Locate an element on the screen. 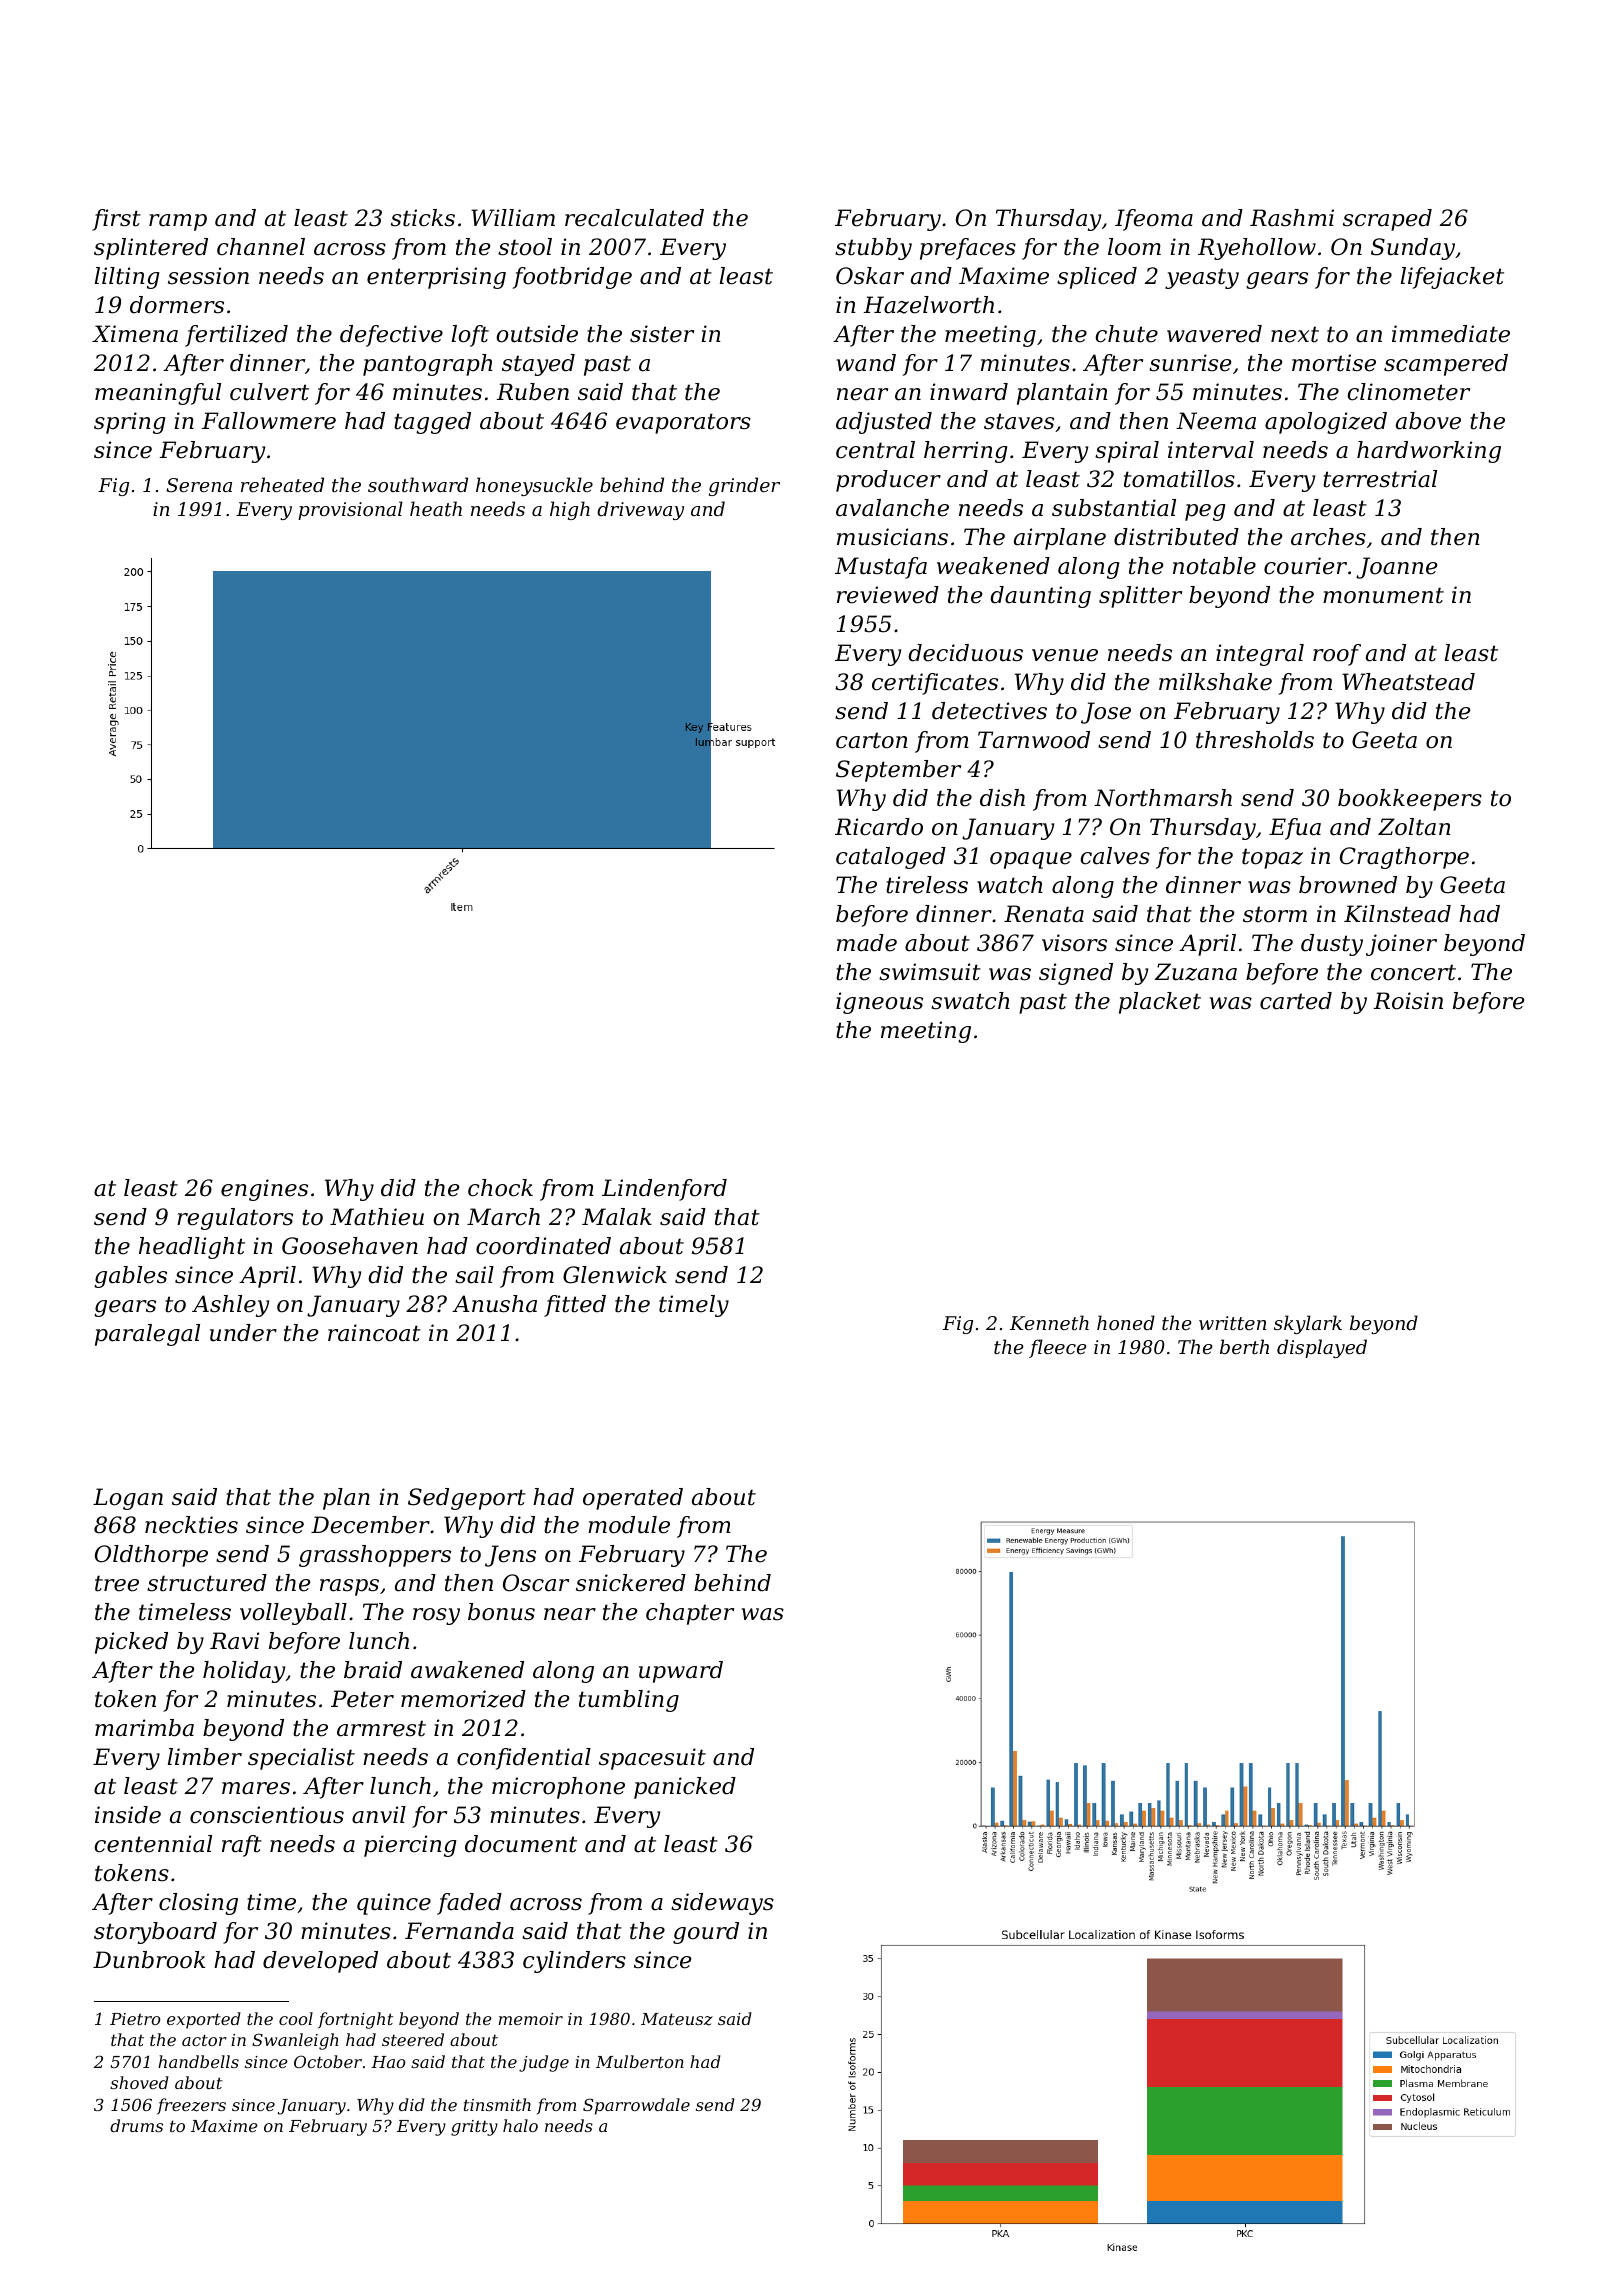 The width and height of the screenshot is (1620, 2292). tinsmith is located at coordinates (497, 2104).
